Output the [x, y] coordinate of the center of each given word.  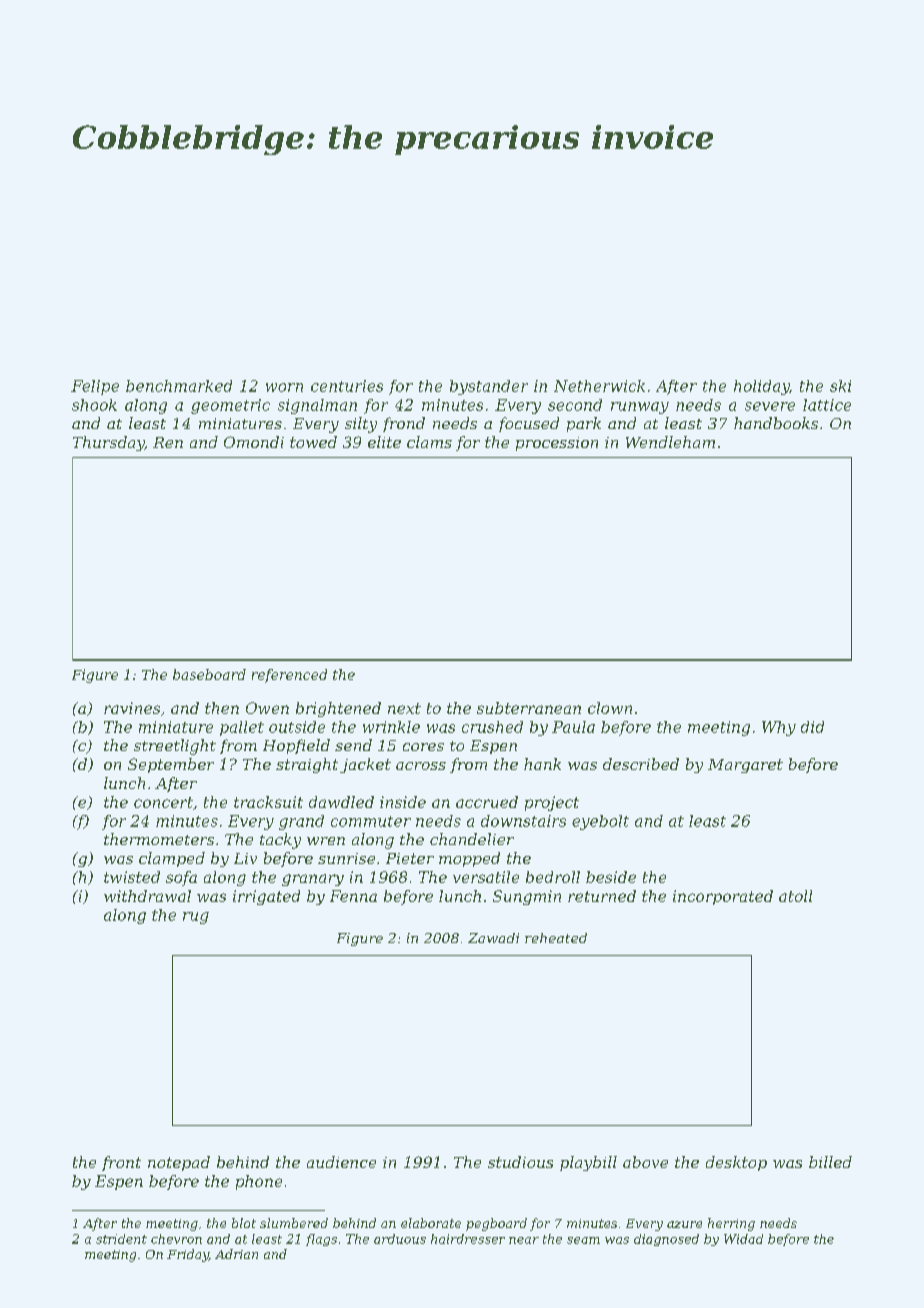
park [584, 424]
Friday [188, 1255]
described [641, 764]
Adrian [236, 1254]
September [171, 765]
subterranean [529, 708]
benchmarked [179, 386]
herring [731, 1224]
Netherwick [599, 386]
